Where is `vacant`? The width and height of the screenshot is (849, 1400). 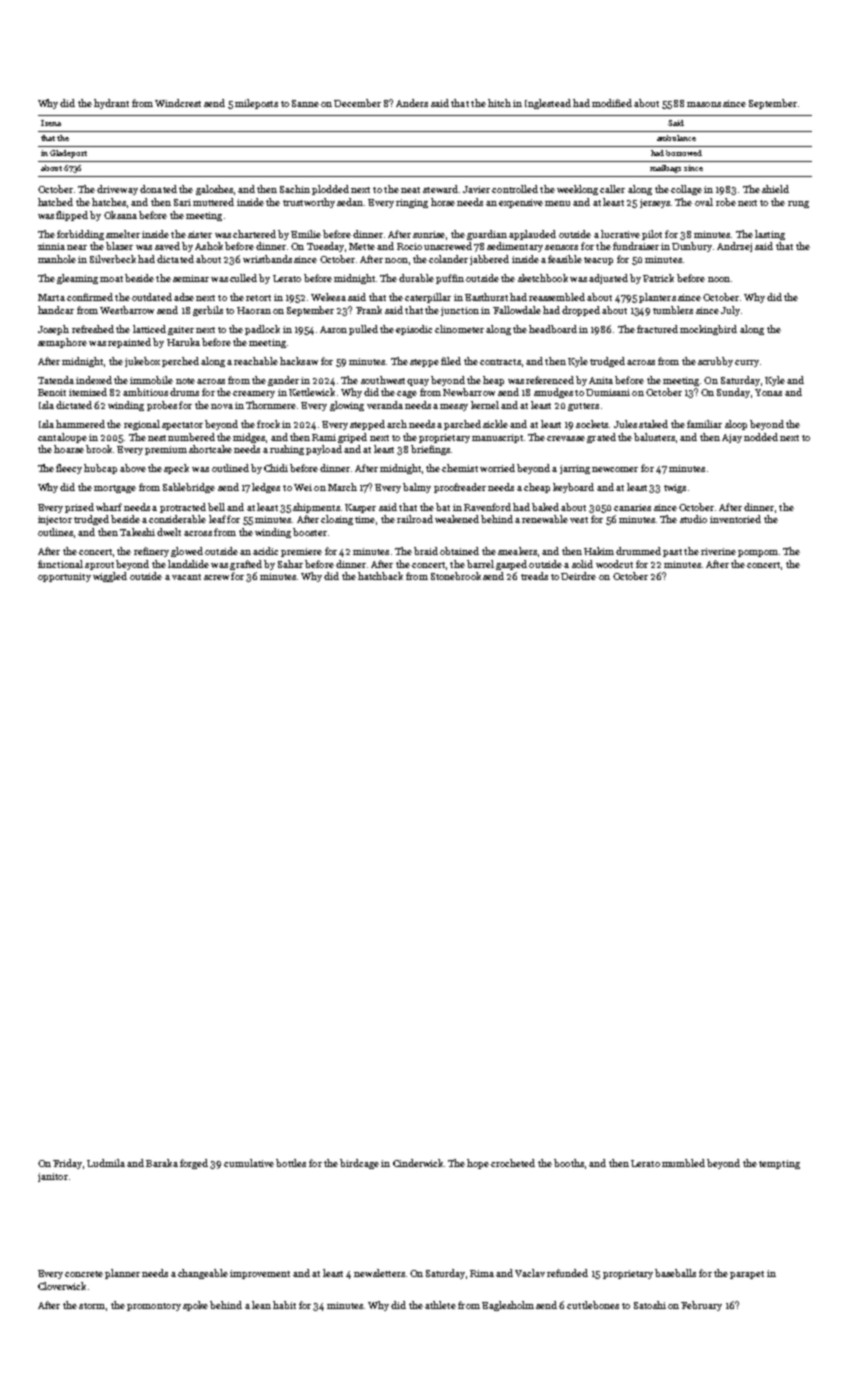 vacant is located at coordinates (186, 577).
